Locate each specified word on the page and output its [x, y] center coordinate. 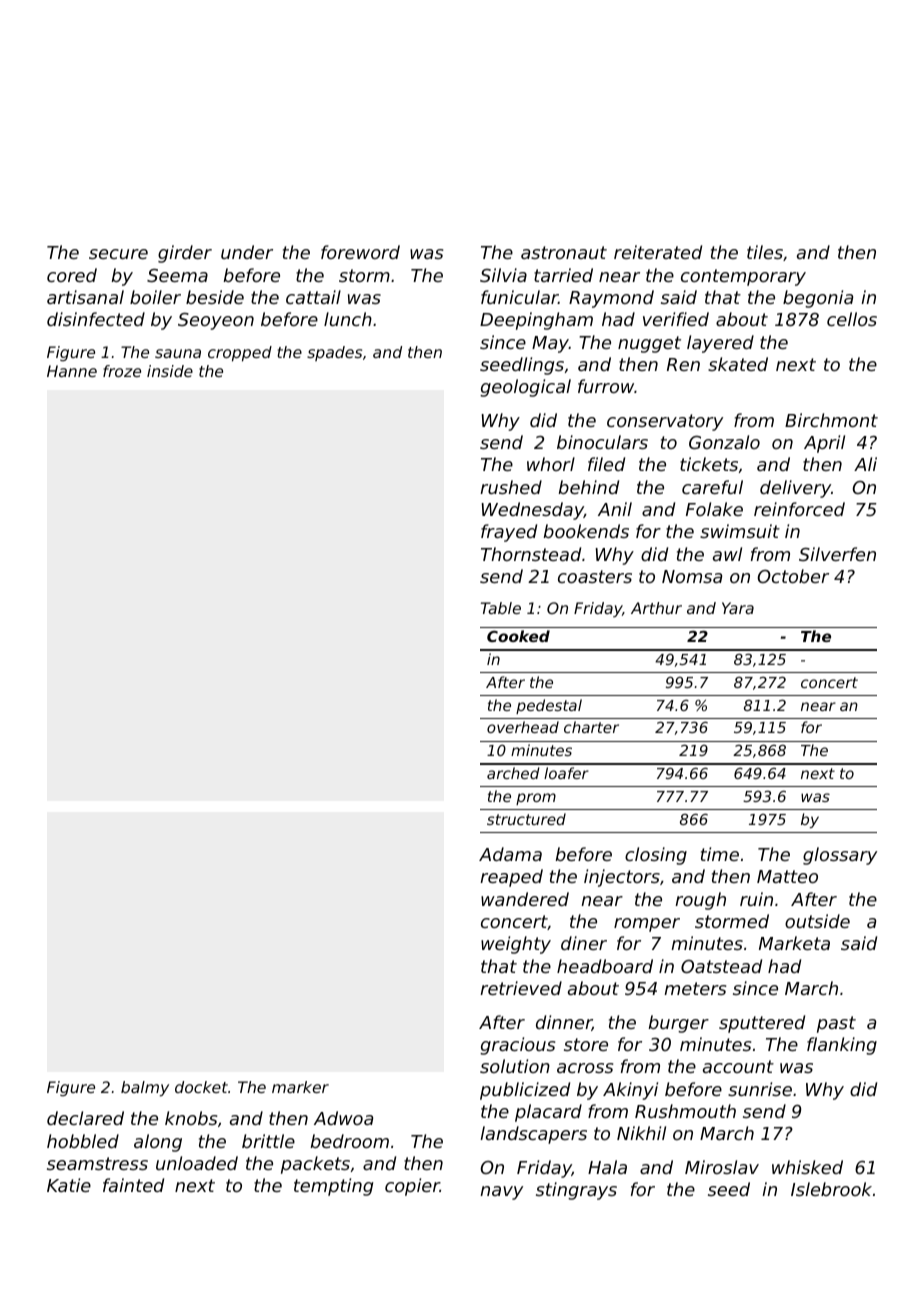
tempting [333, 1187]
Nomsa [692, 576]
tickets [709, 464]
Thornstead [531, 554]
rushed [511, 487]
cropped [240, 354]
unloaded [197, 1163]
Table [501, 608]
